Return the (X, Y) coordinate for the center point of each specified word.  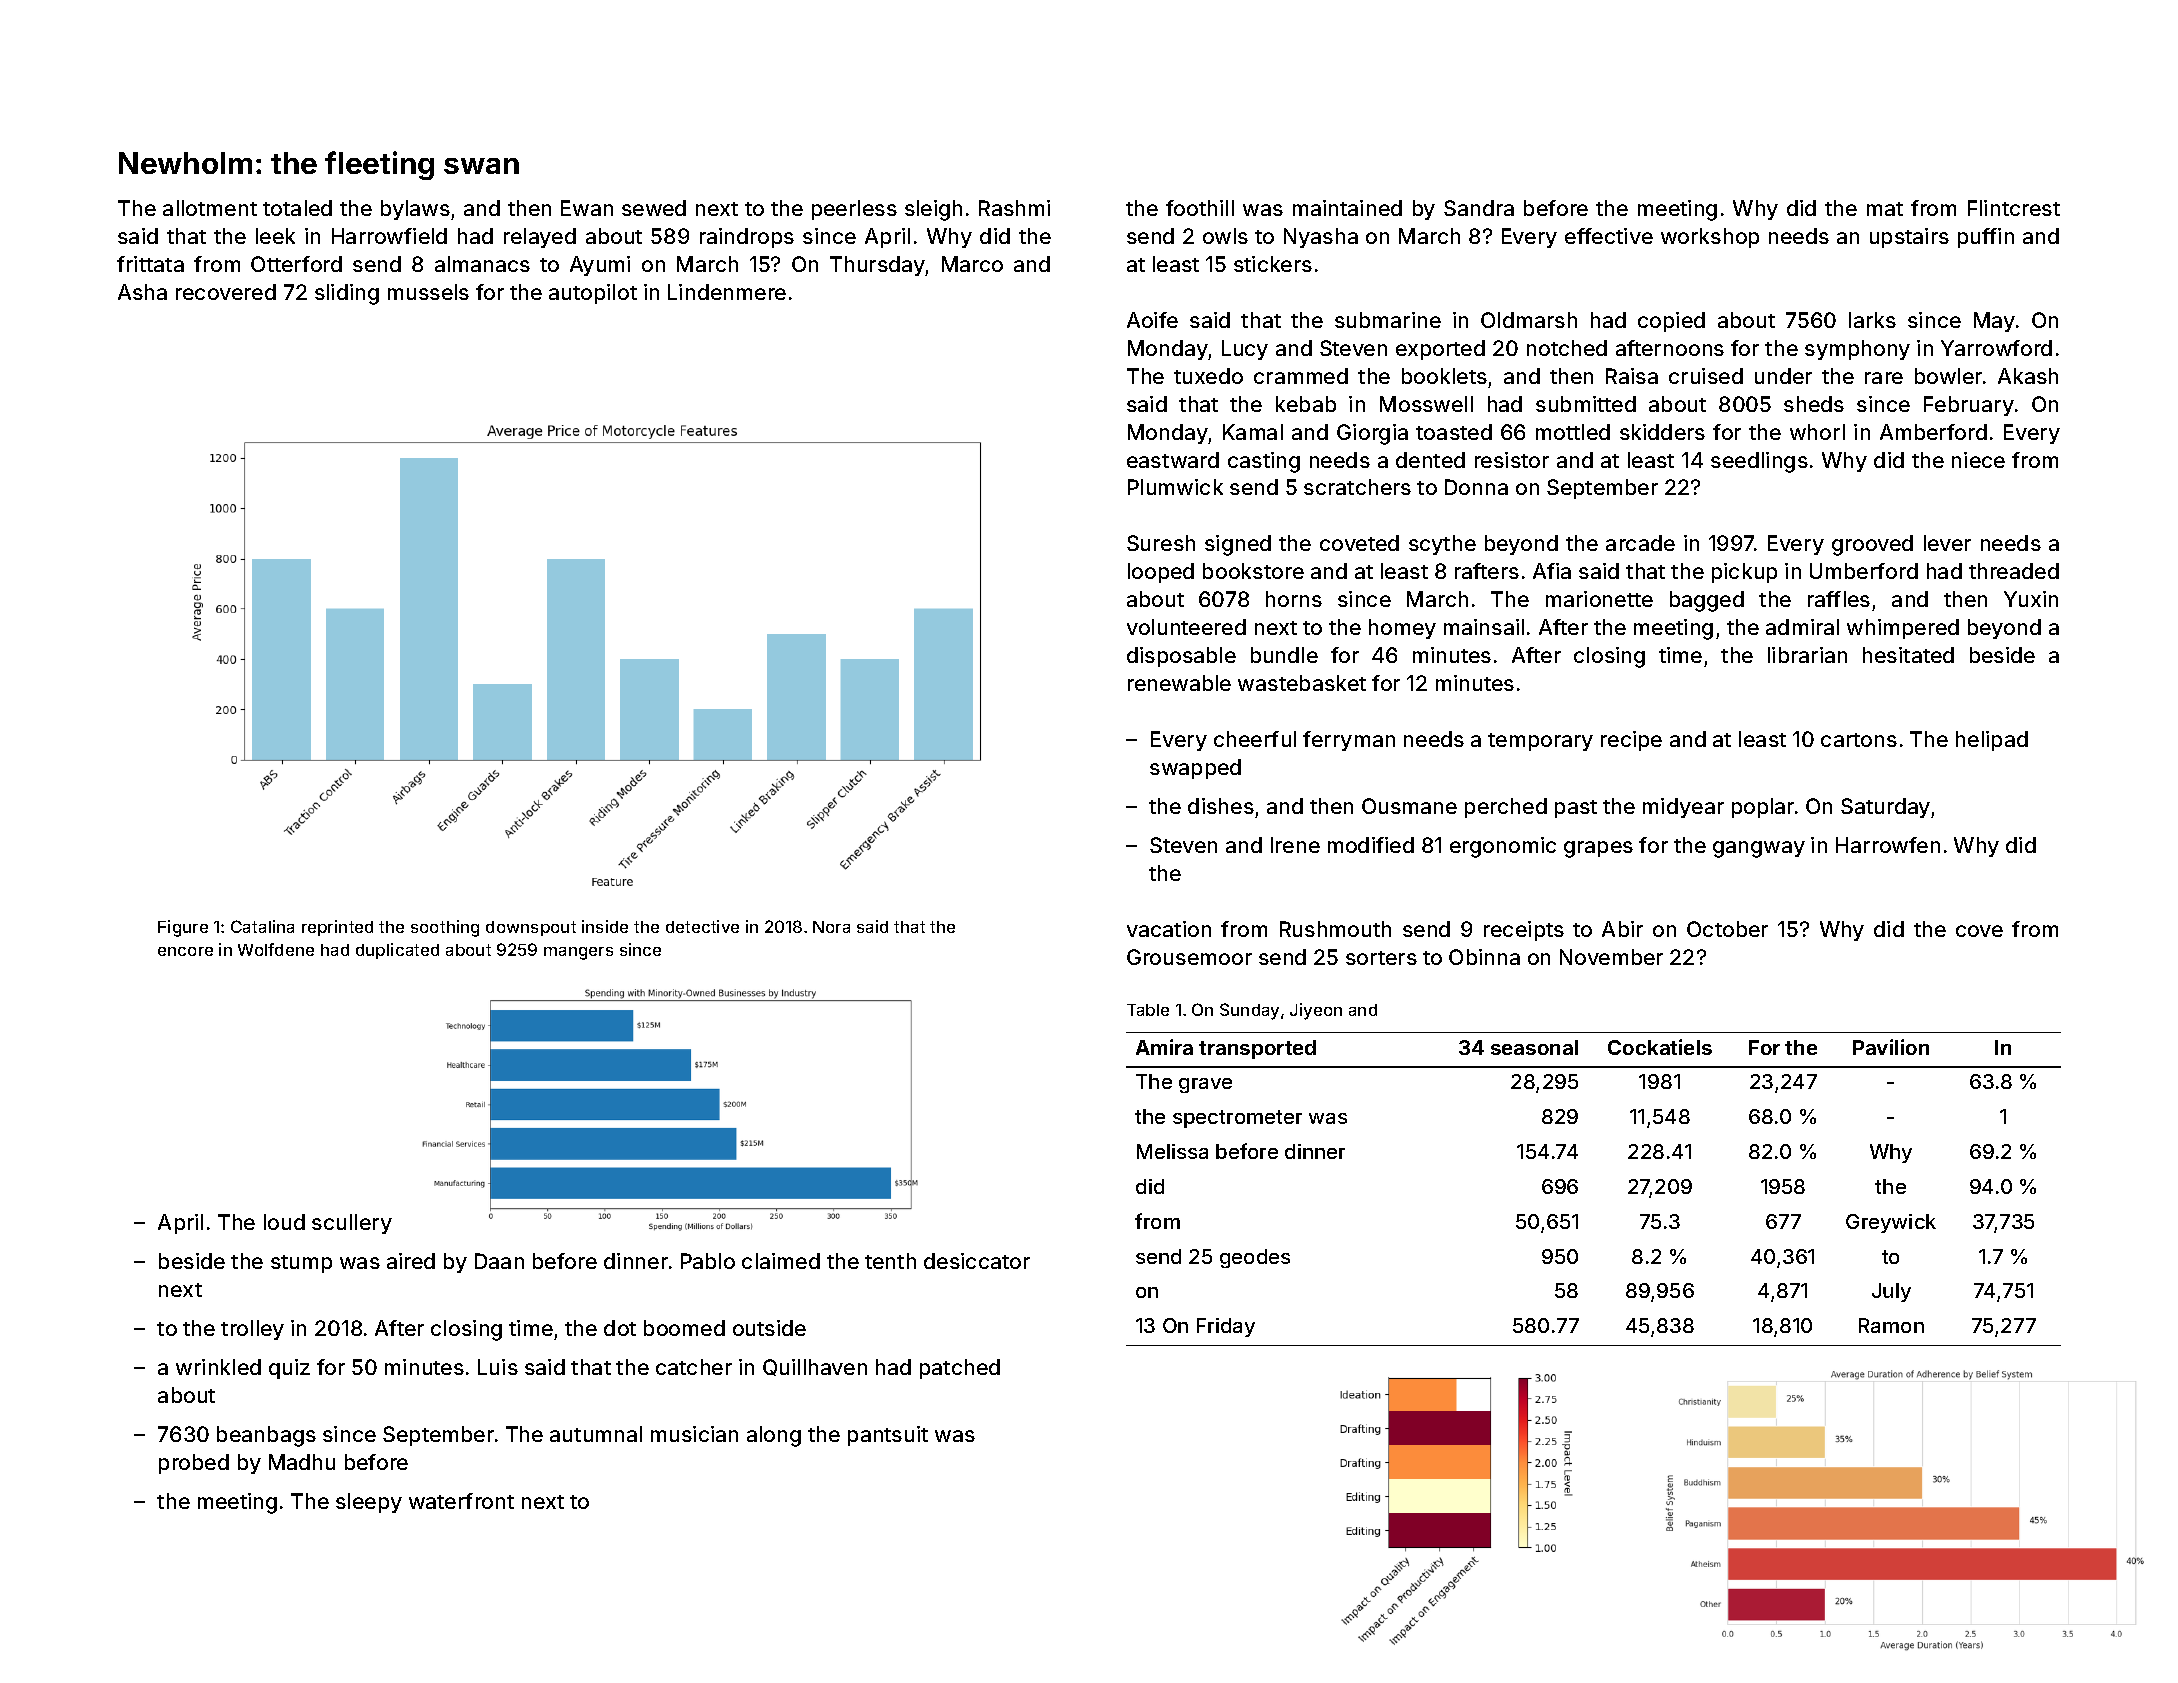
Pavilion (1891, 1047)
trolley (252, 1330)
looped (1161, 573)
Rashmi (1014, 208)
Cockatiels (1660, 1047)
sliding (347, 294)
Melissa (1172, 1151)
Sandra (1479, 208)
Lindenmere (727, 292)
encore (185, 951)
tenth (890, 1261)
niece (1978, 460)
